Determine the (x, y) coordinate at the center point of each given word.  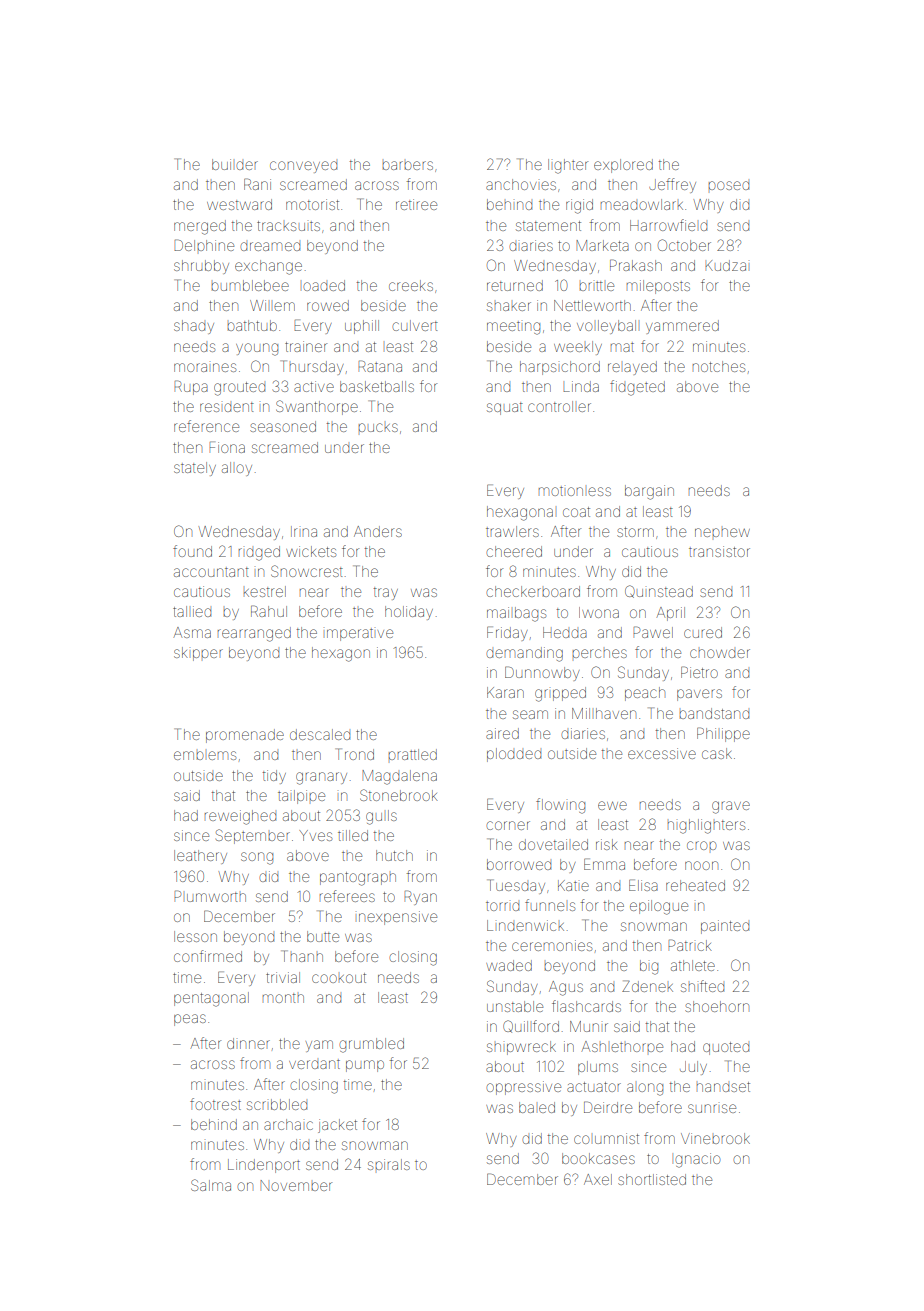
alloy (237, 469)
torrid (502, 906)
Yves (315, 835)
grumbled (371, 1045)
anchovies (521, 184)
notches (719, 366)
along (645, 1089)
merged (200, 227)
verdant (314, 1064)
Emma (604, 864)
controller (559, 406)
